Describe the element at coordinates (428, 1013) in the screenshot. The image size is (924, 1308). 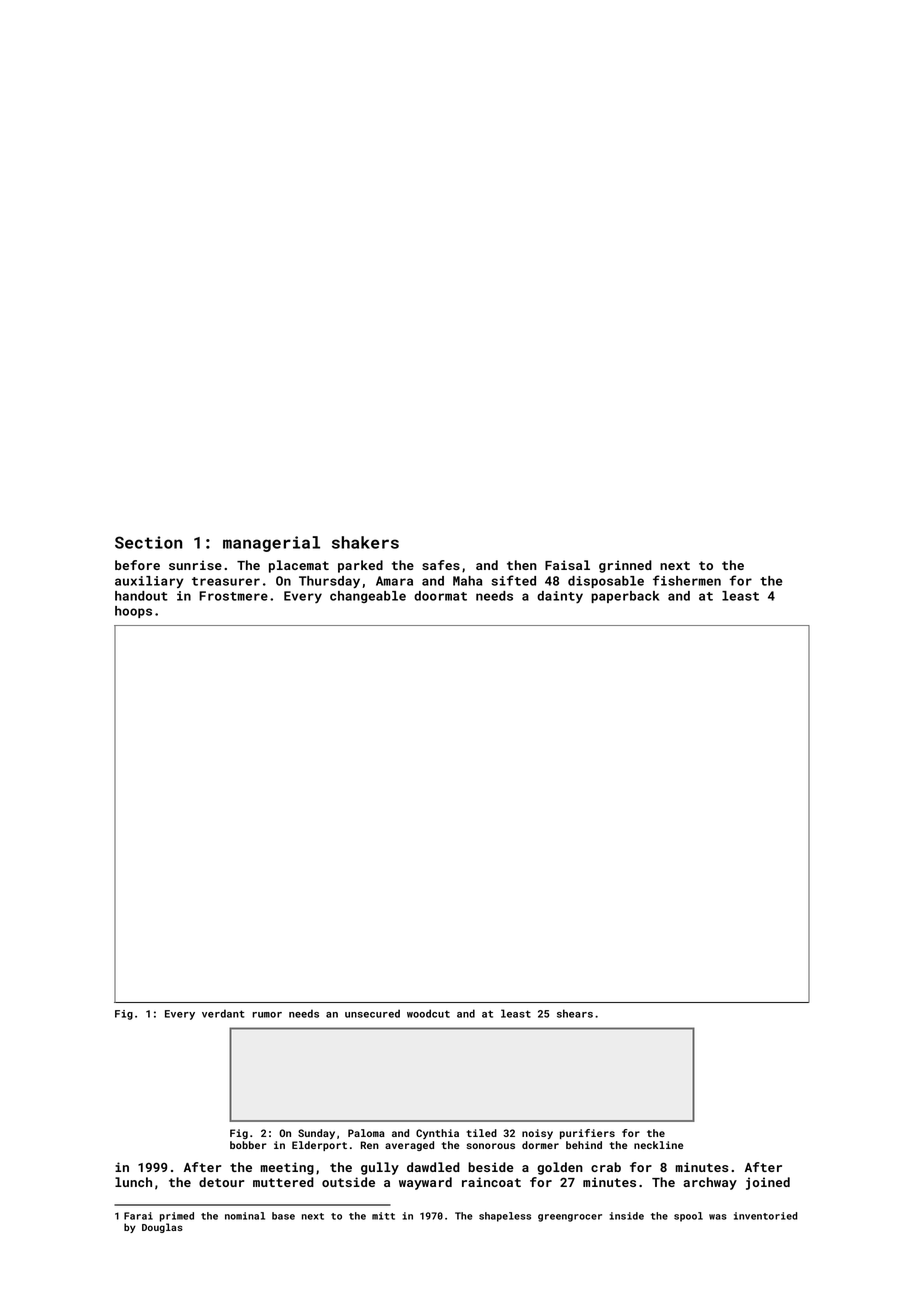
I see `woodcut` at that location.
